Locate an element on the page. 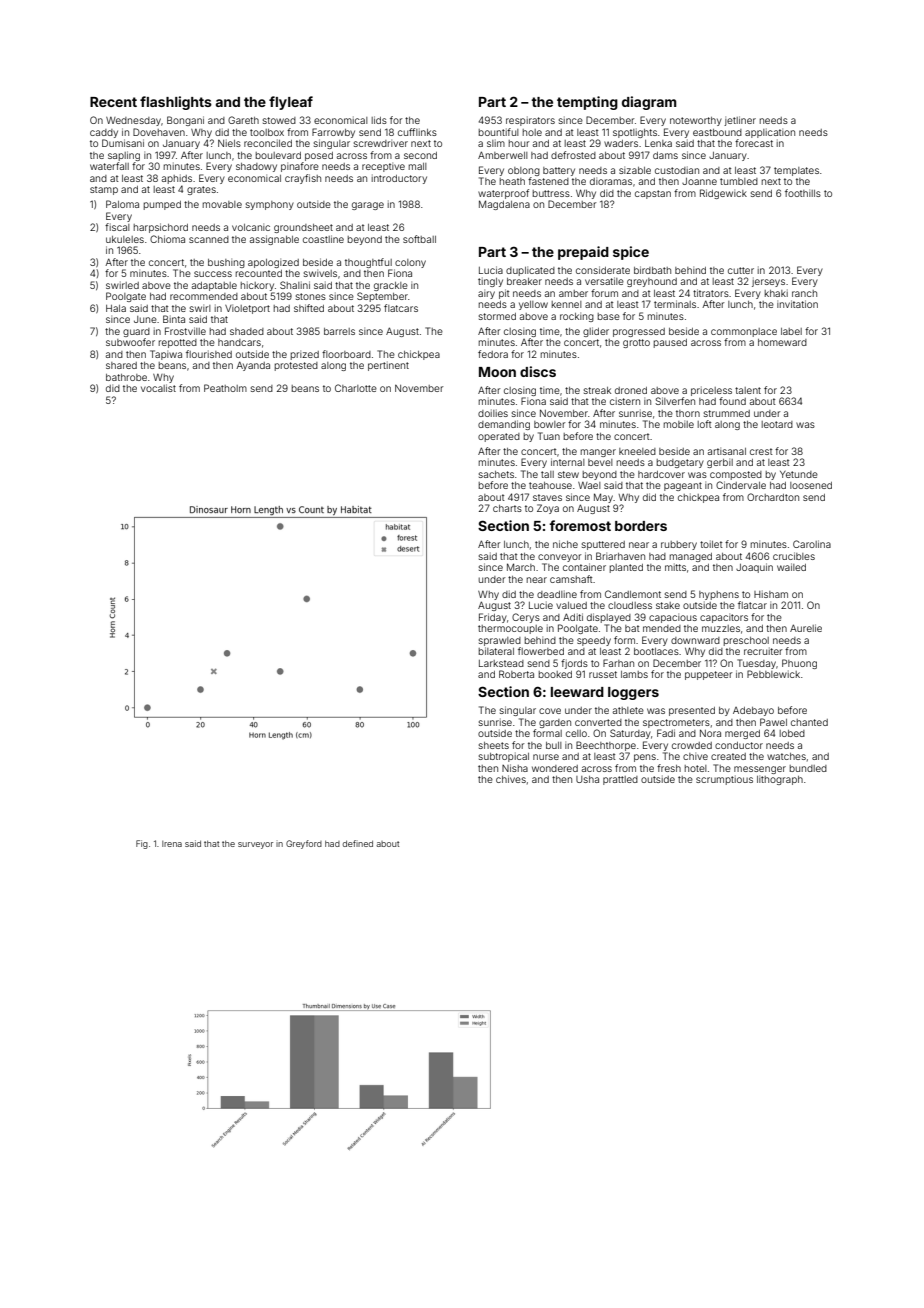 The width and height of the image is (924, 1308). discs is located at coordinates (538, 371).
